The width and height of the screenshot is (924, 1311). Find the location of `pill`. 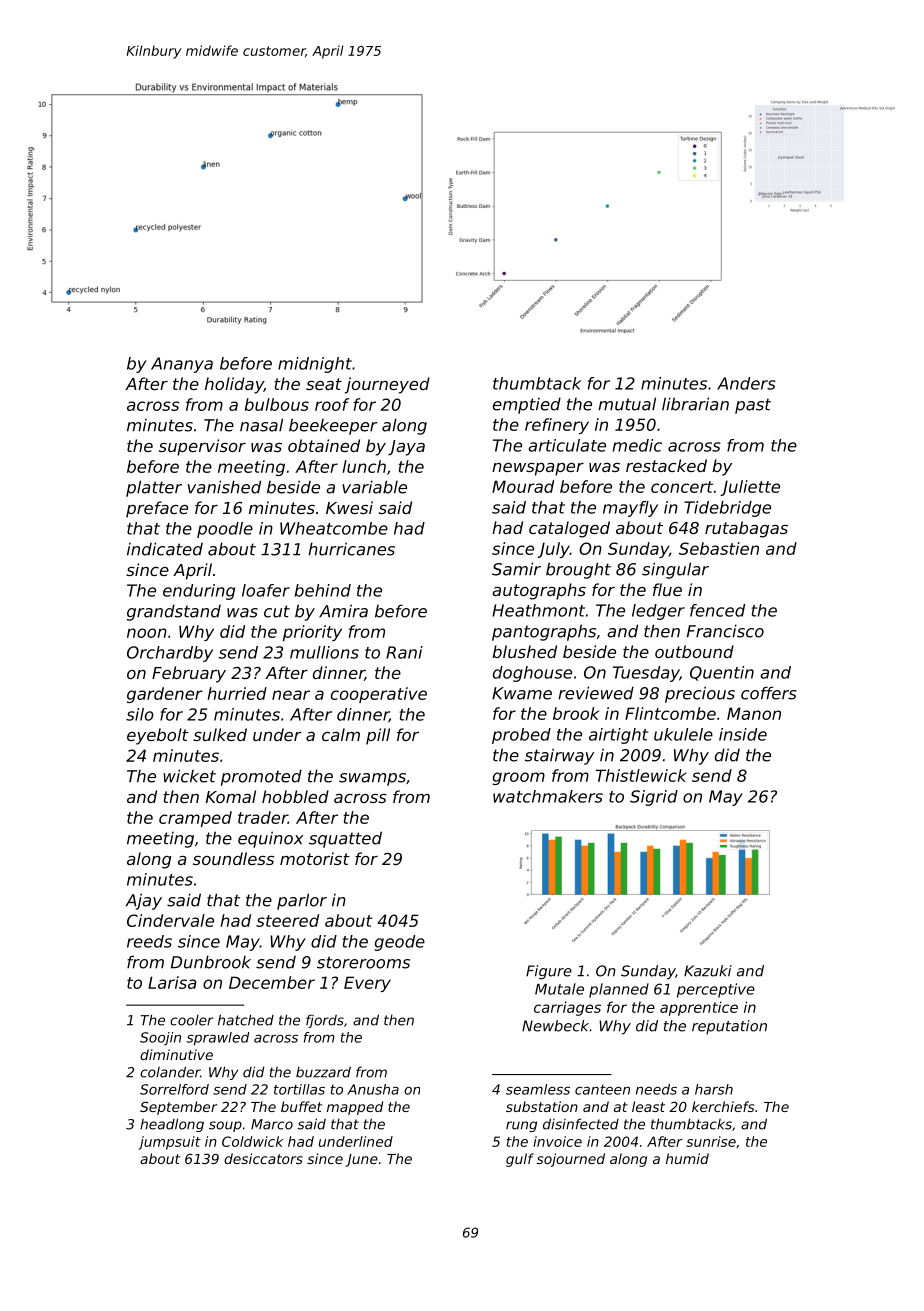

pill is located at coordinates (378, 736).
